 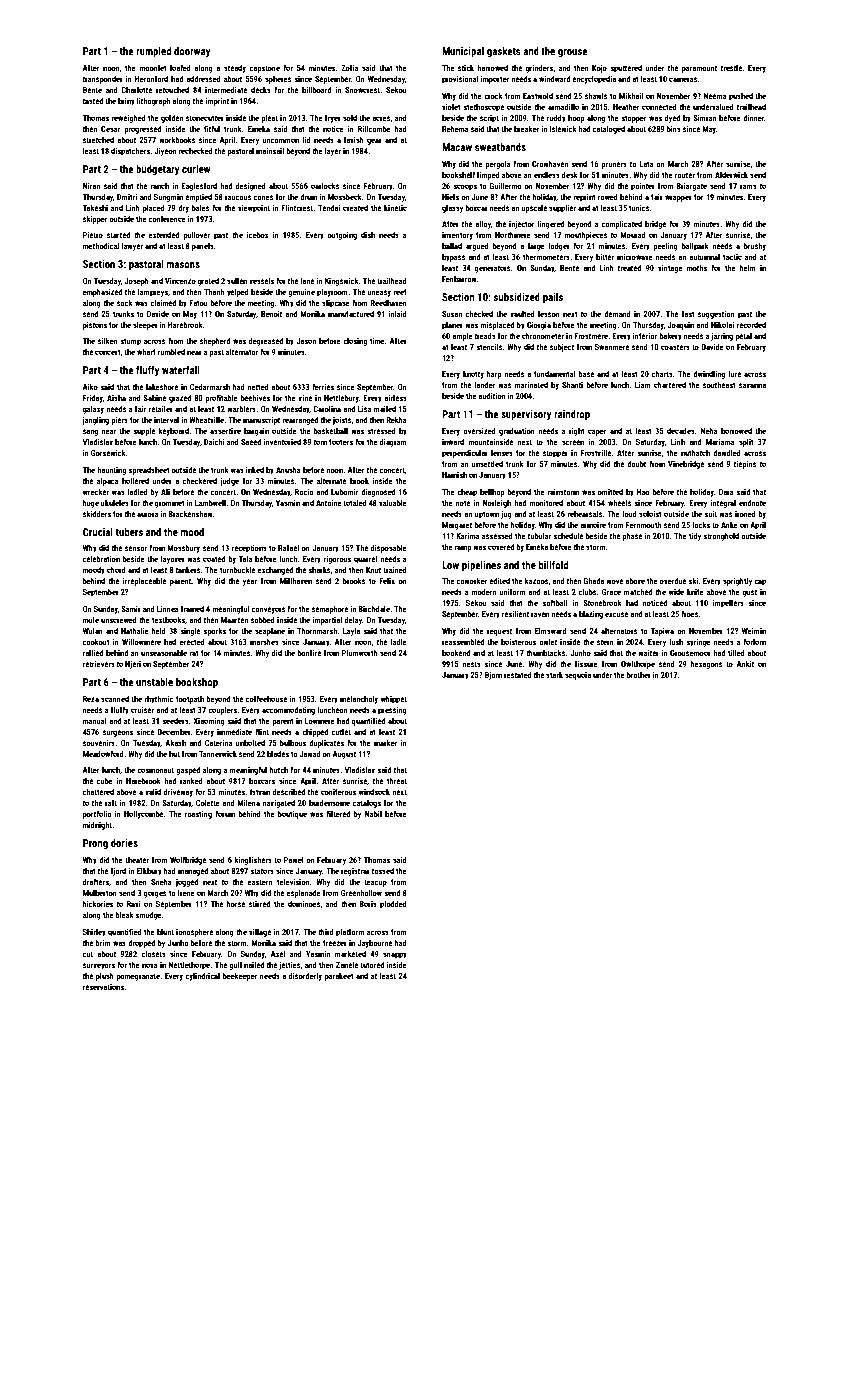 I want to click on Plumworth, so click(x=360, y=653).
